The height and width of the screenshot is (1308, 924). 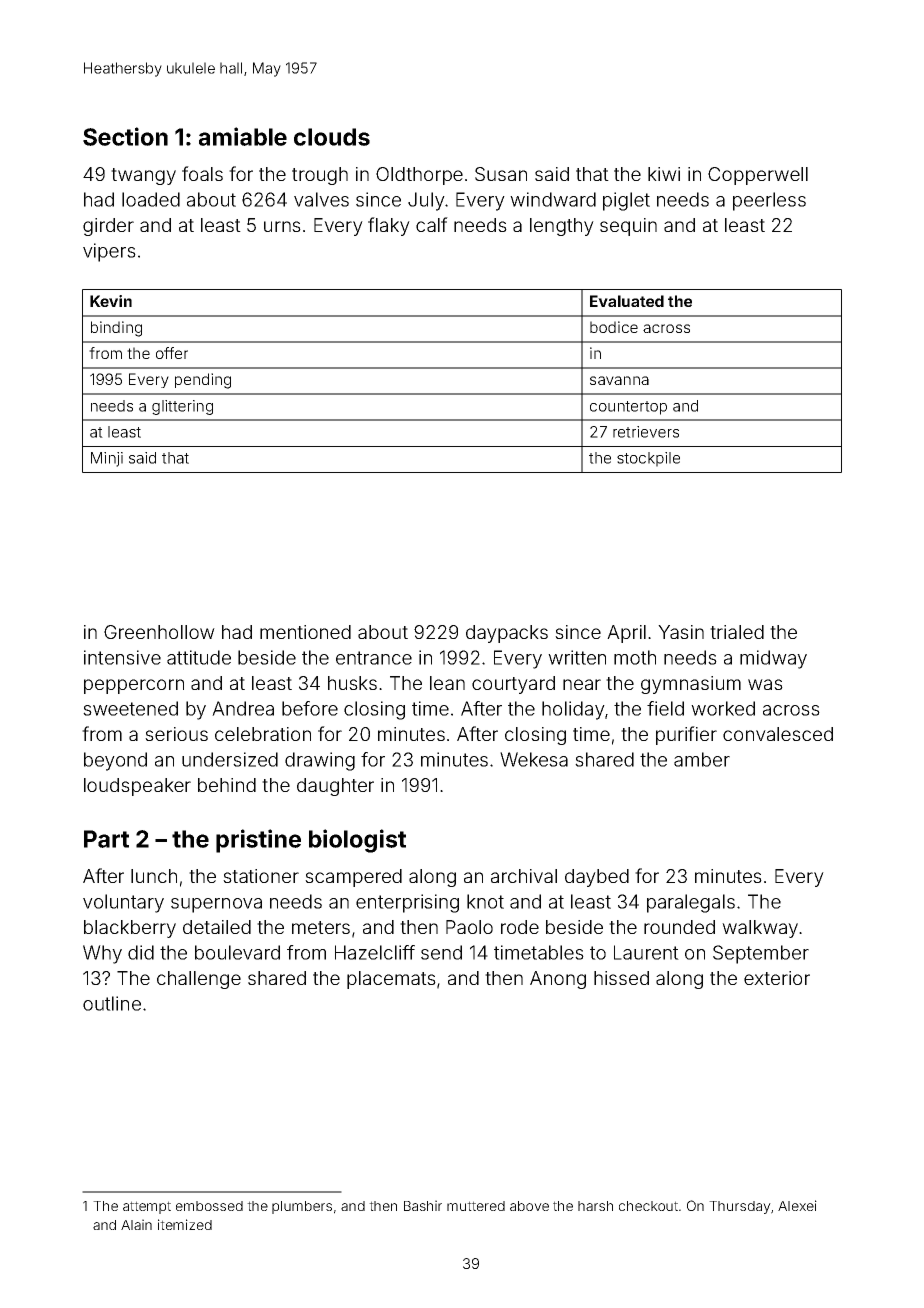 What do you see at coordinates (107, 459) in the screenshot?
I see `Minji` at bounding box center [107, 459].
